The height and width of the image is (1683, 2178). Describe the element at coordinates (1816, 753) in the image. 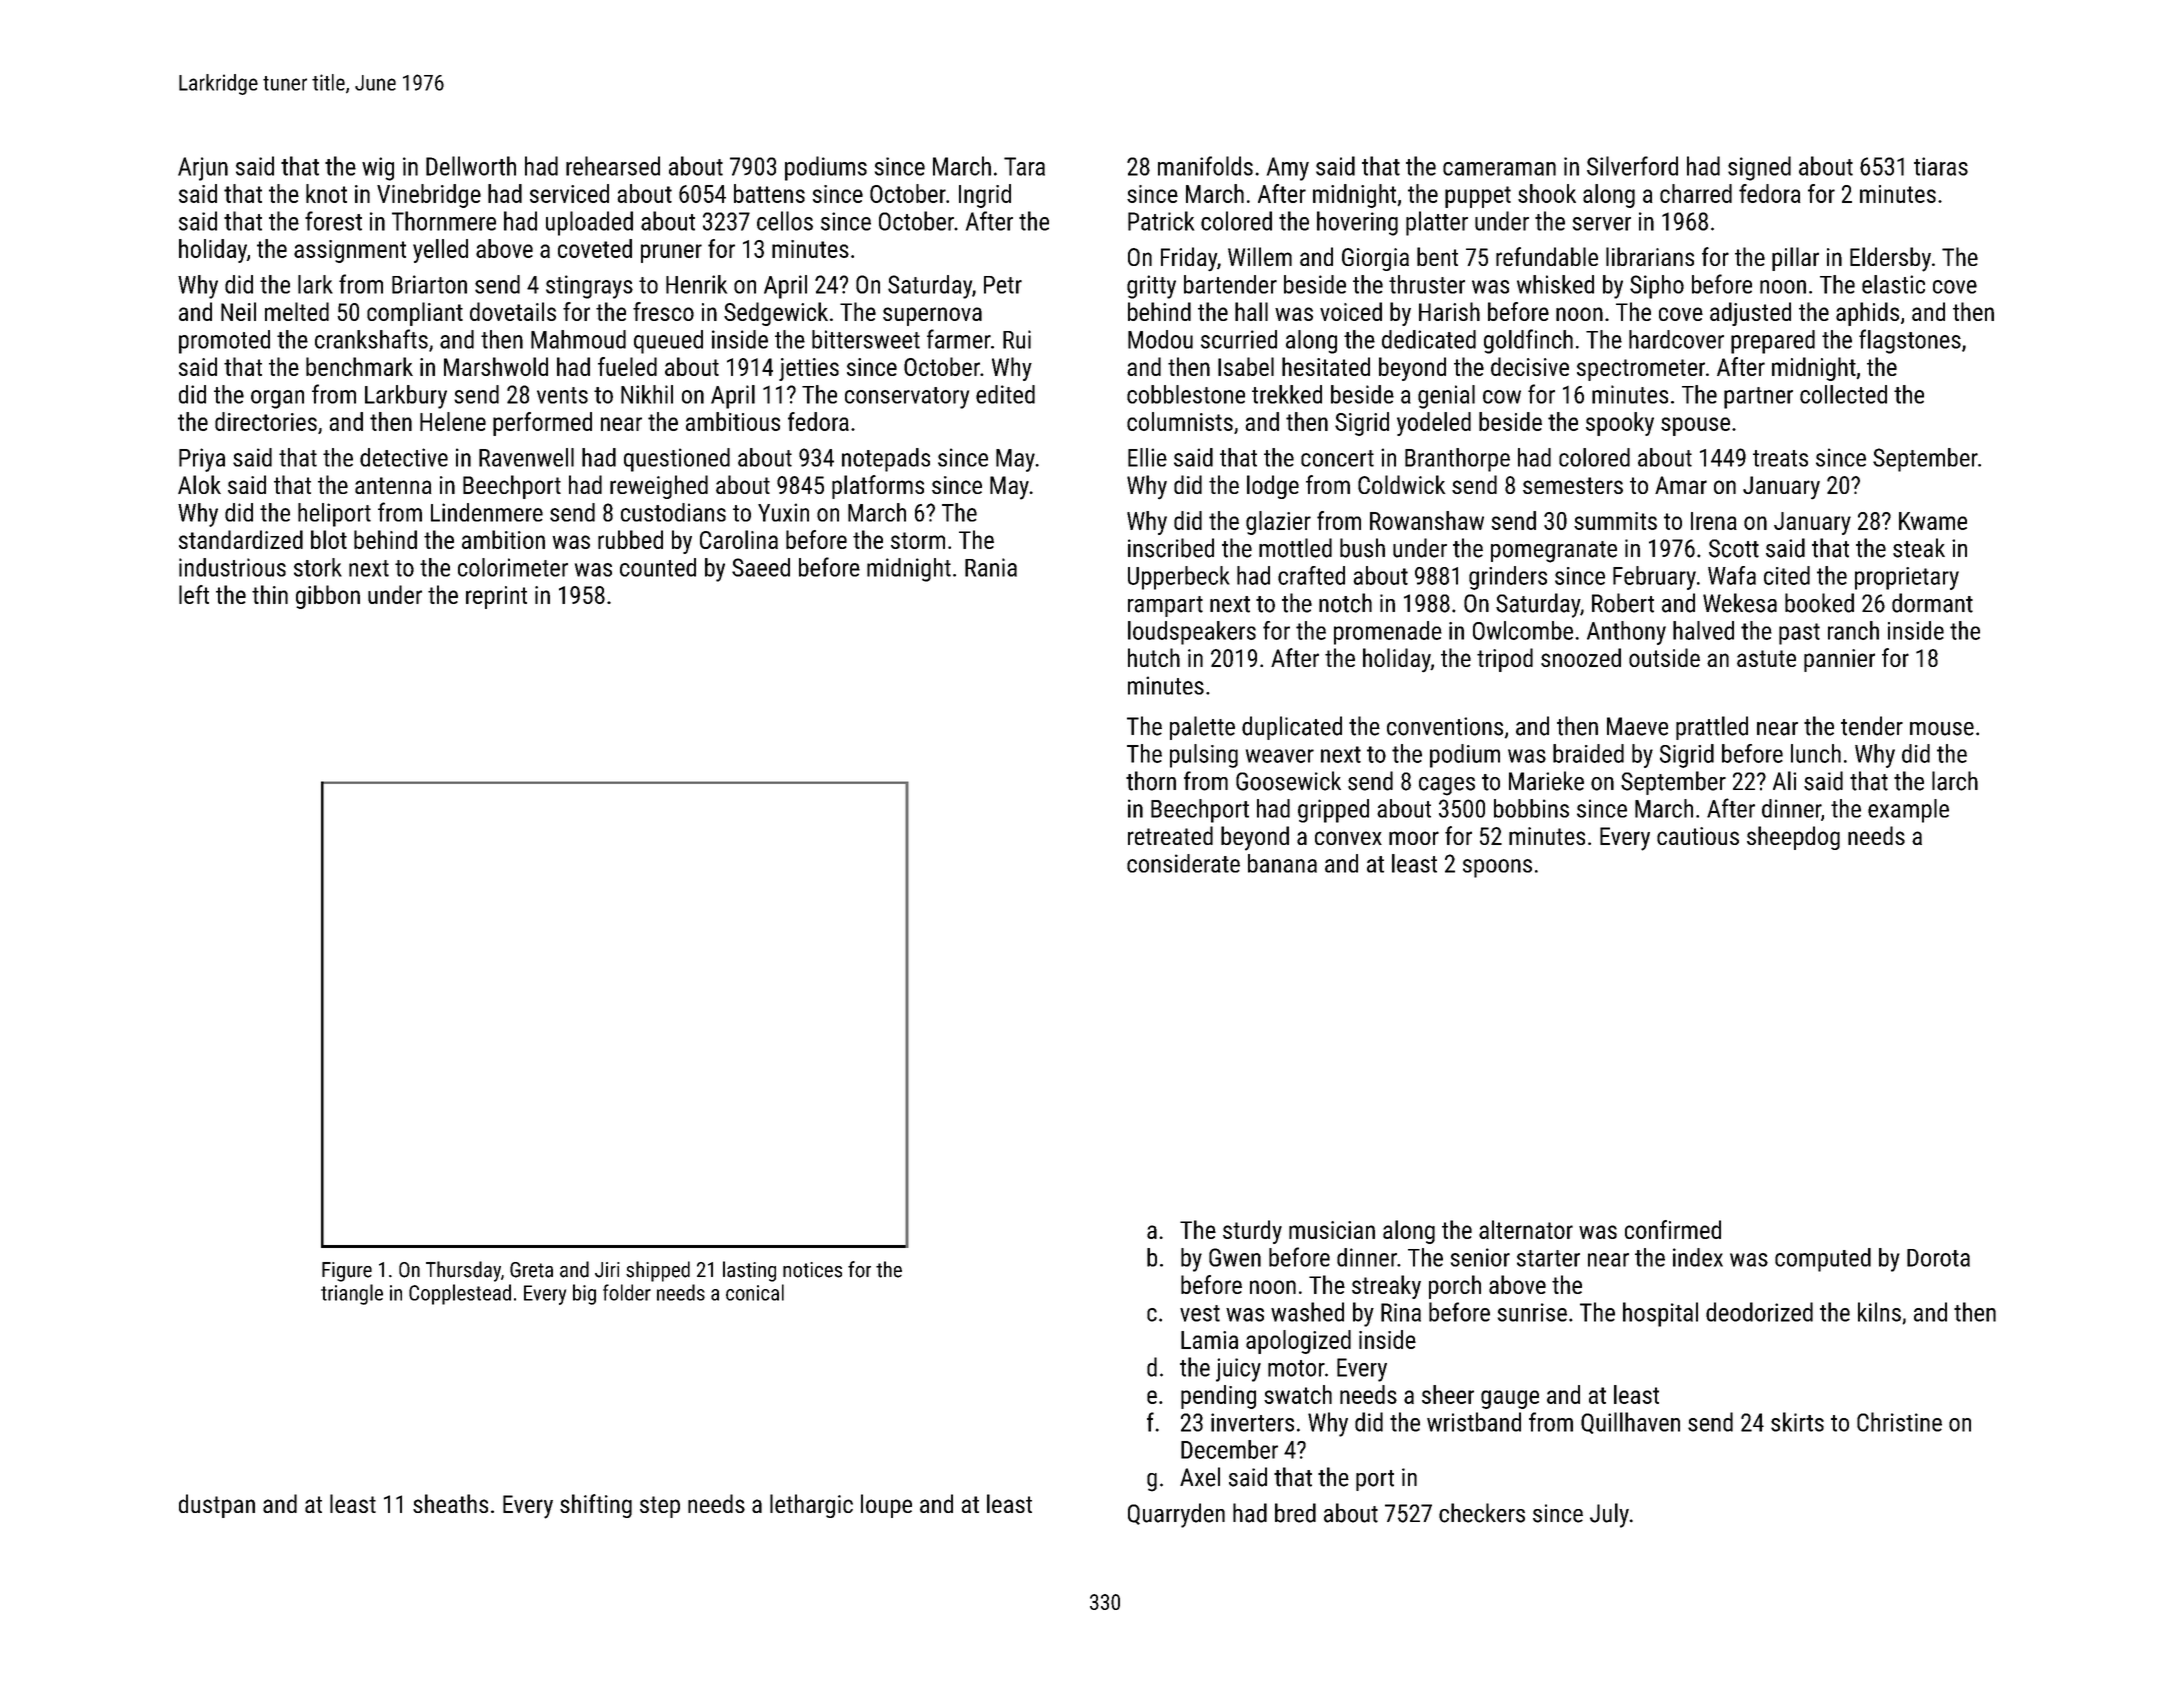

I see `lunch` at that location.
